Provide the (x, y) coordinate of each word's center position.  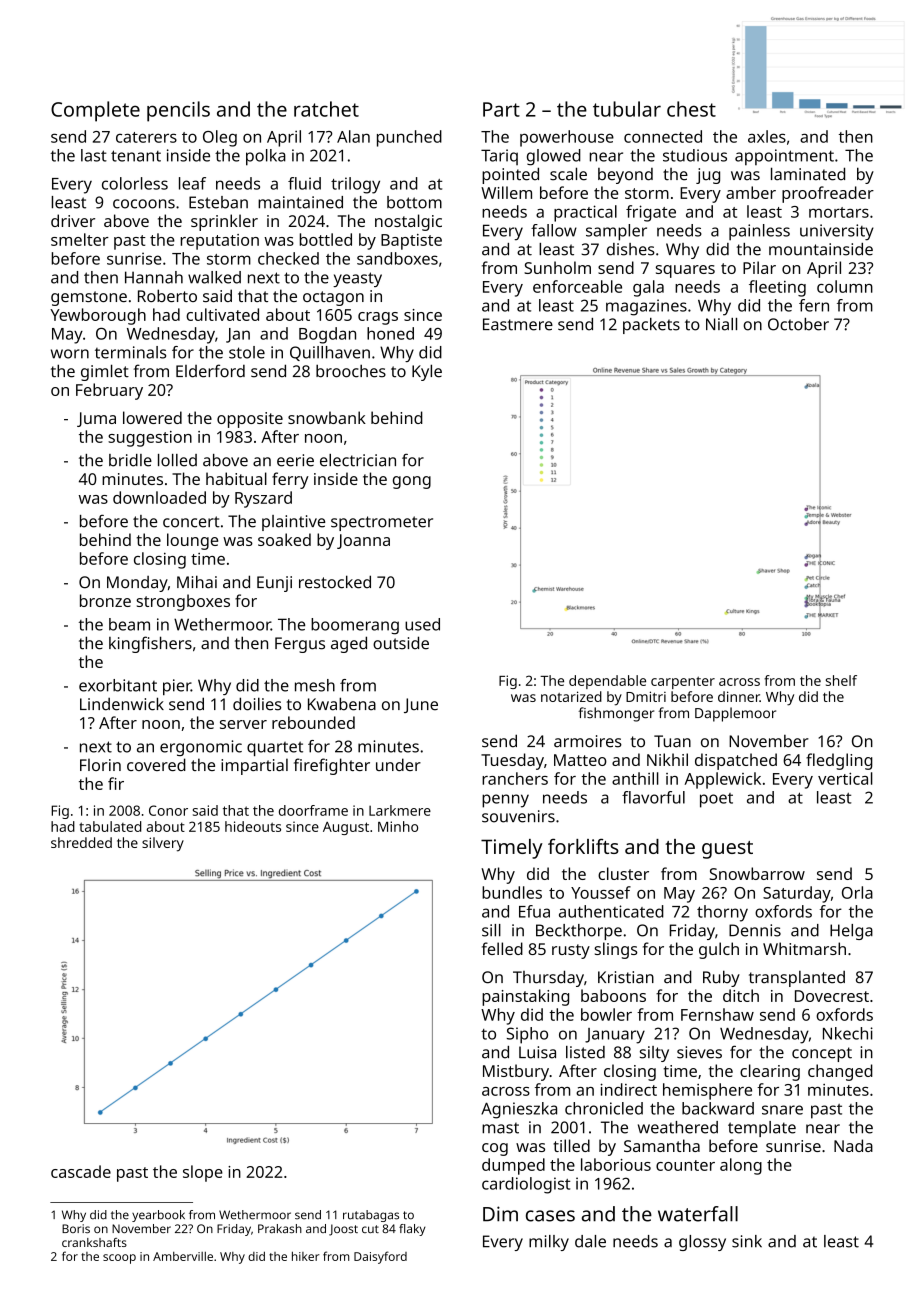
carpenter (683, 682)
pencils (178, 111)
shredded (81, 842)
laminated (808, 174)
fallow (554, 230)
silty (654, 1054)
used (422, 624)
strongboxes (183, 602)
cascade (81, 1171)
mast (500, 1128)
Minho (398, 826)
